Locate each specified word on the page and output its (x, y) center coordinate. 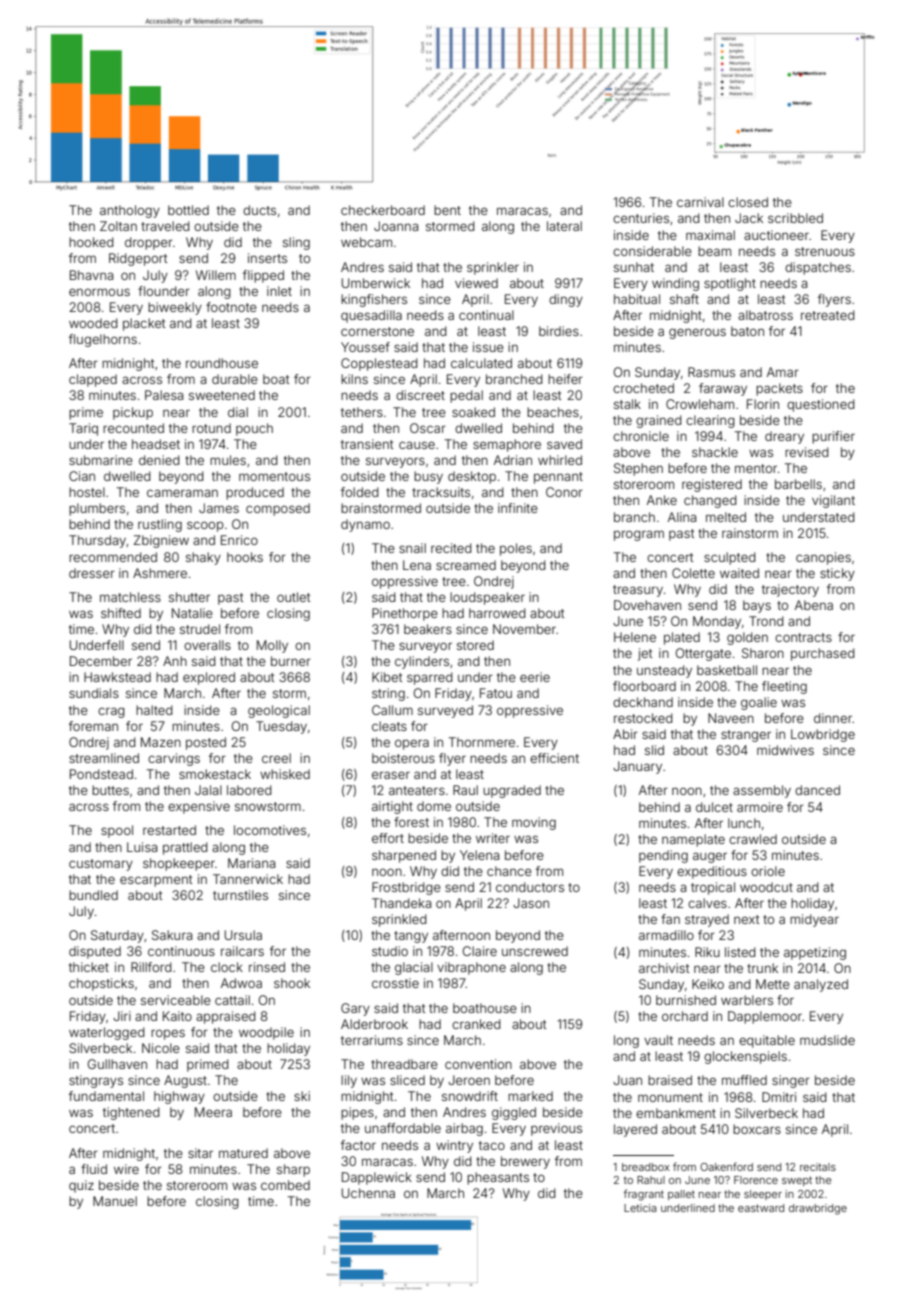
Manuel (115, 1201)
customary (101, 865)
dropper (149, 243)
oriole (768, 871)
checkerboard (383, 210)
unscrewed (535, 951)
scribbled (795, 218)
